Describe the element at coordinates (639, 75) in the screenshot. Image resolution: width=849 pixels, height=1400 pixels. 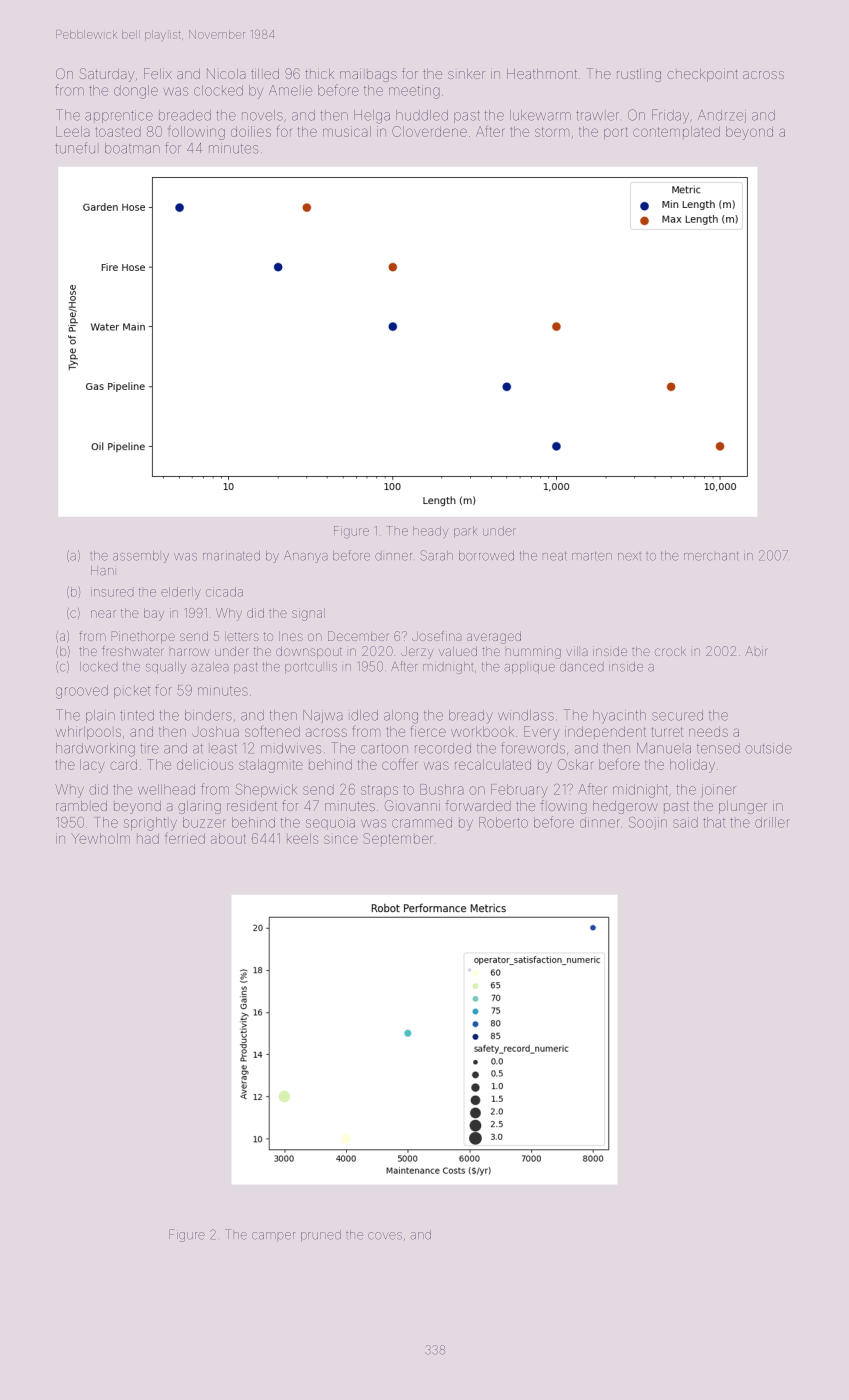
I see `rustling` at that location.
